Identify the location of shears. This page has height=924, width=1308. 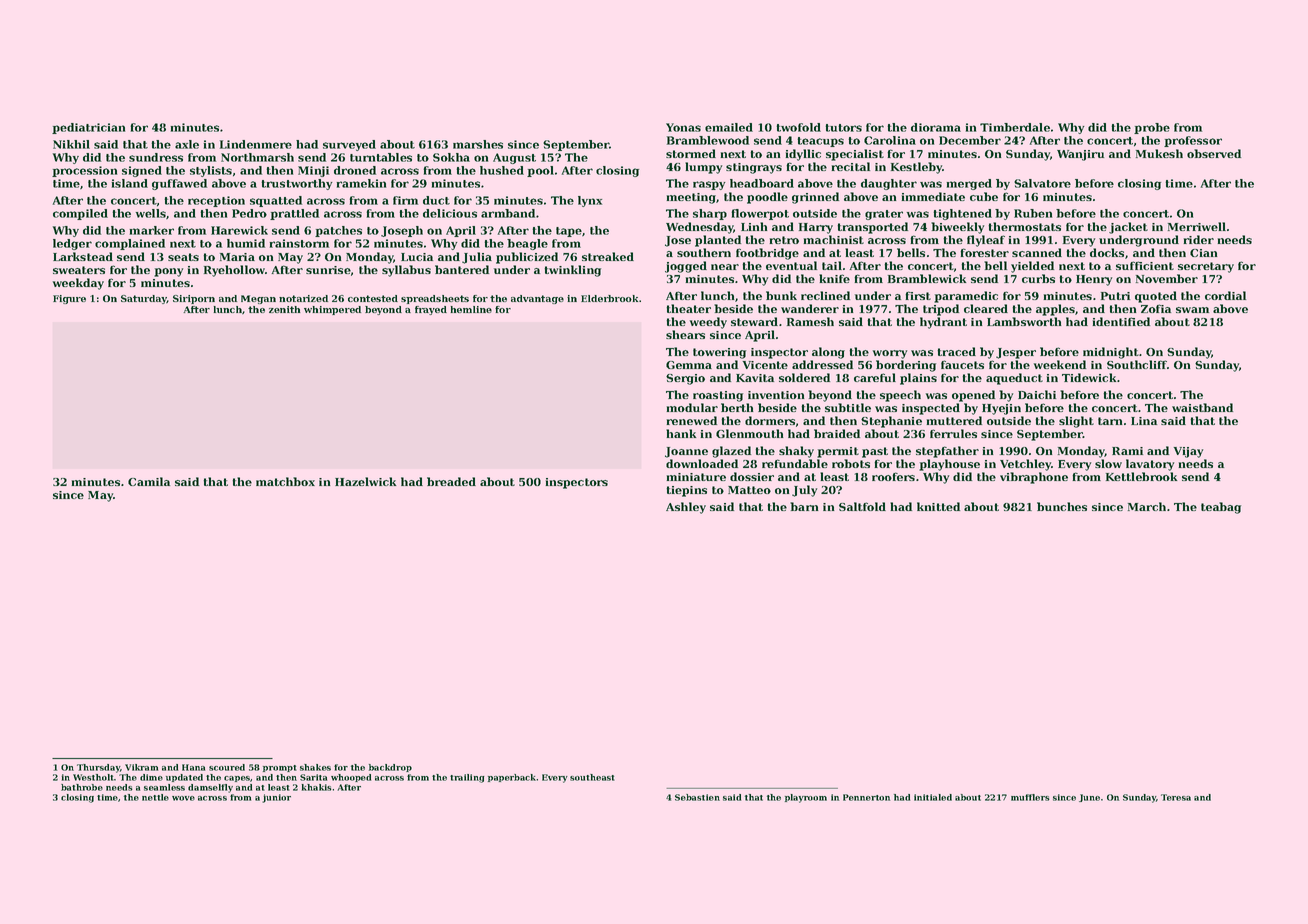
(685, 334).
